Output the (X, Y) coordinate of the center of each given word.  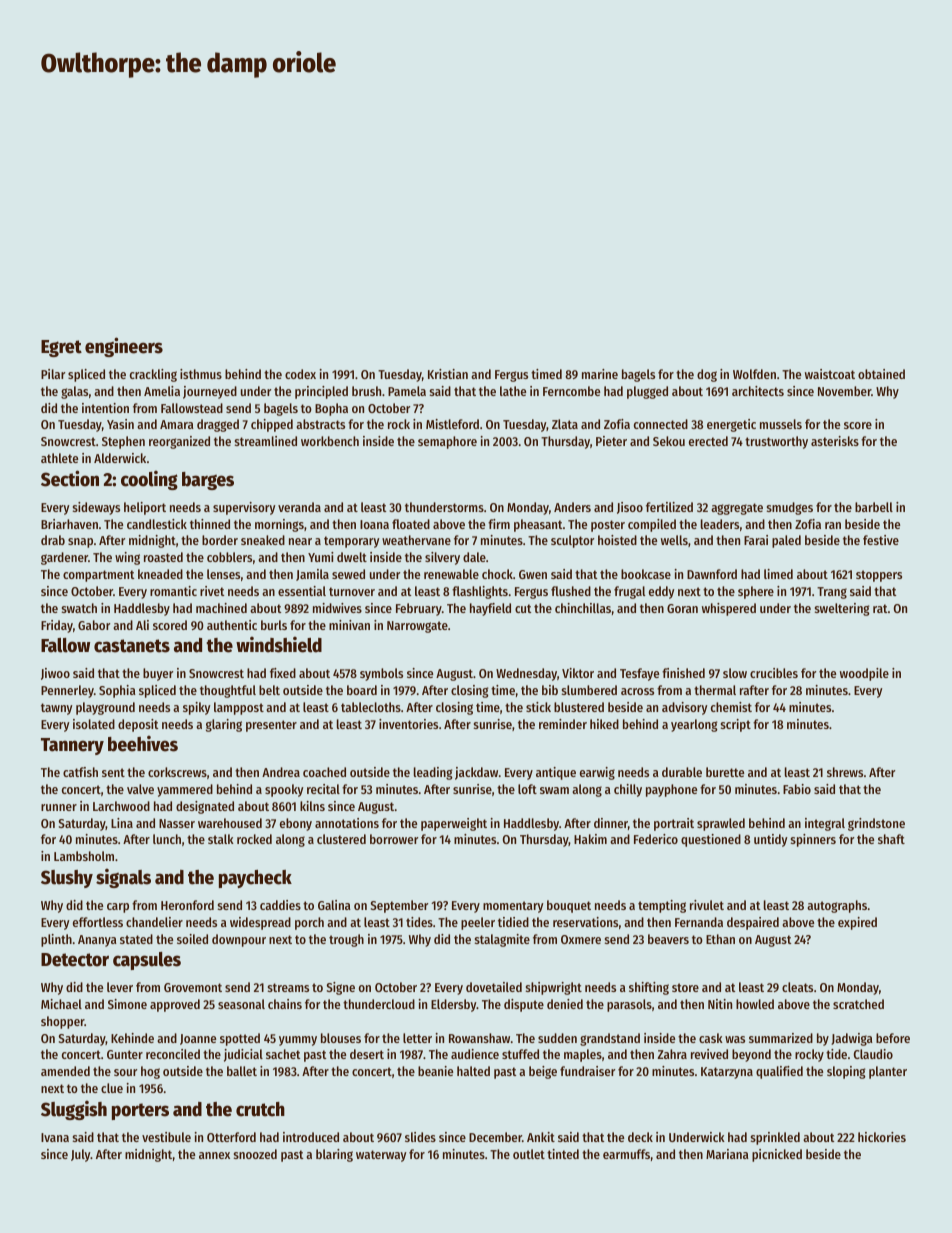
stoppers (879, 576)
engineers (124, 347)
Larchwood (121, 806)
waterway (381, 1156)
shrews (845, 772)
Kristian (448, 374)
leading (433, 773)
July (81, 1155)
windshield (279, 644)
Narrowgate (417, 627)
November (844, 391)
